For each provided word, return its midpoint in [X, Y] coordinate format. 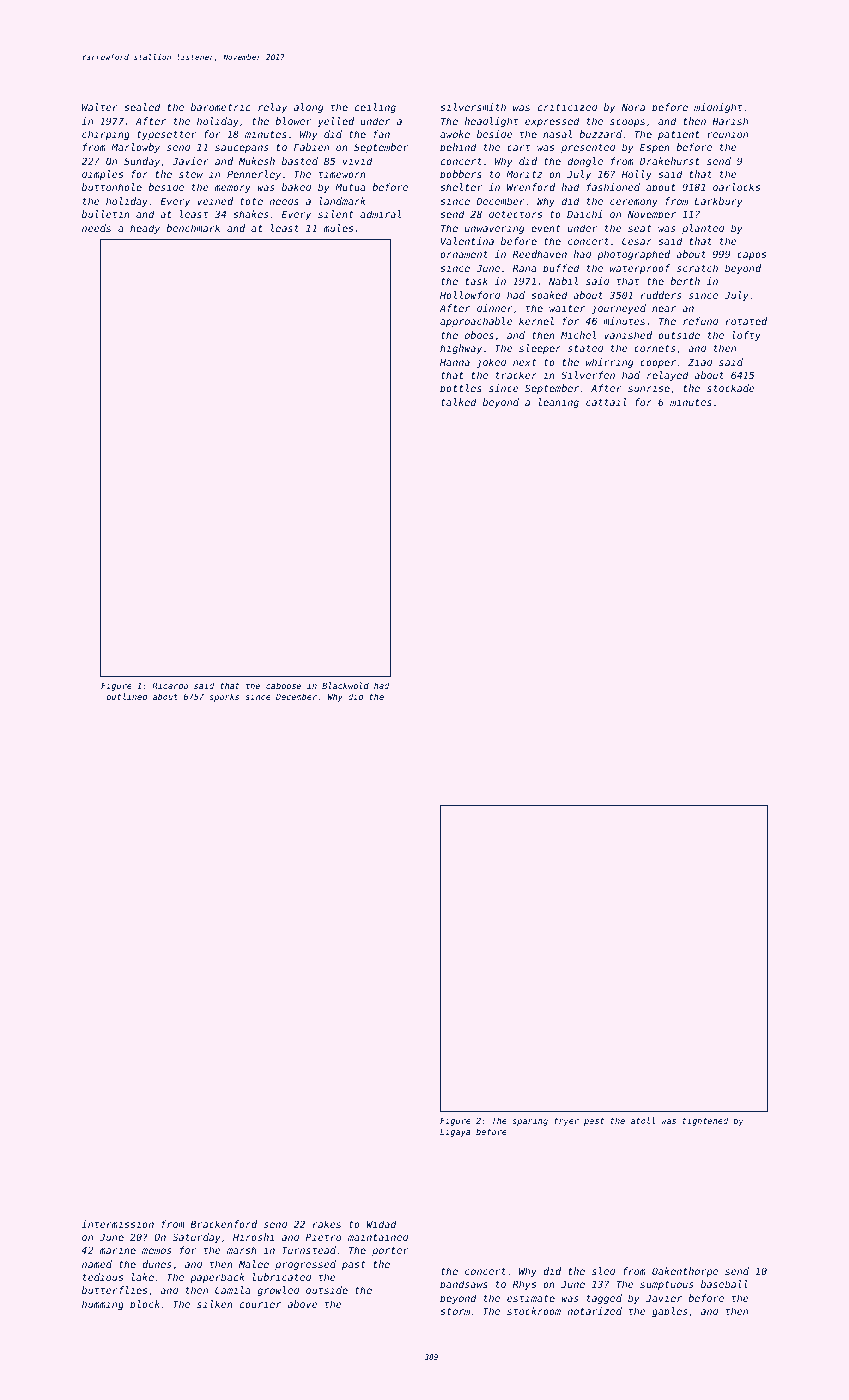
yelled [336, 122]
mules [338, 228]
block [145, 1304]
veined [215, 201]
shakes [250, 214]
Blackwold [345, 685]
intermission [118, 1224]
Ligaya [455, 1132]
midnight [718, 108]
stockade [731, 388]
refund [701, 321]
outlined [127, 696]
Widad [381, 1224]
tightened [705, 1121]
